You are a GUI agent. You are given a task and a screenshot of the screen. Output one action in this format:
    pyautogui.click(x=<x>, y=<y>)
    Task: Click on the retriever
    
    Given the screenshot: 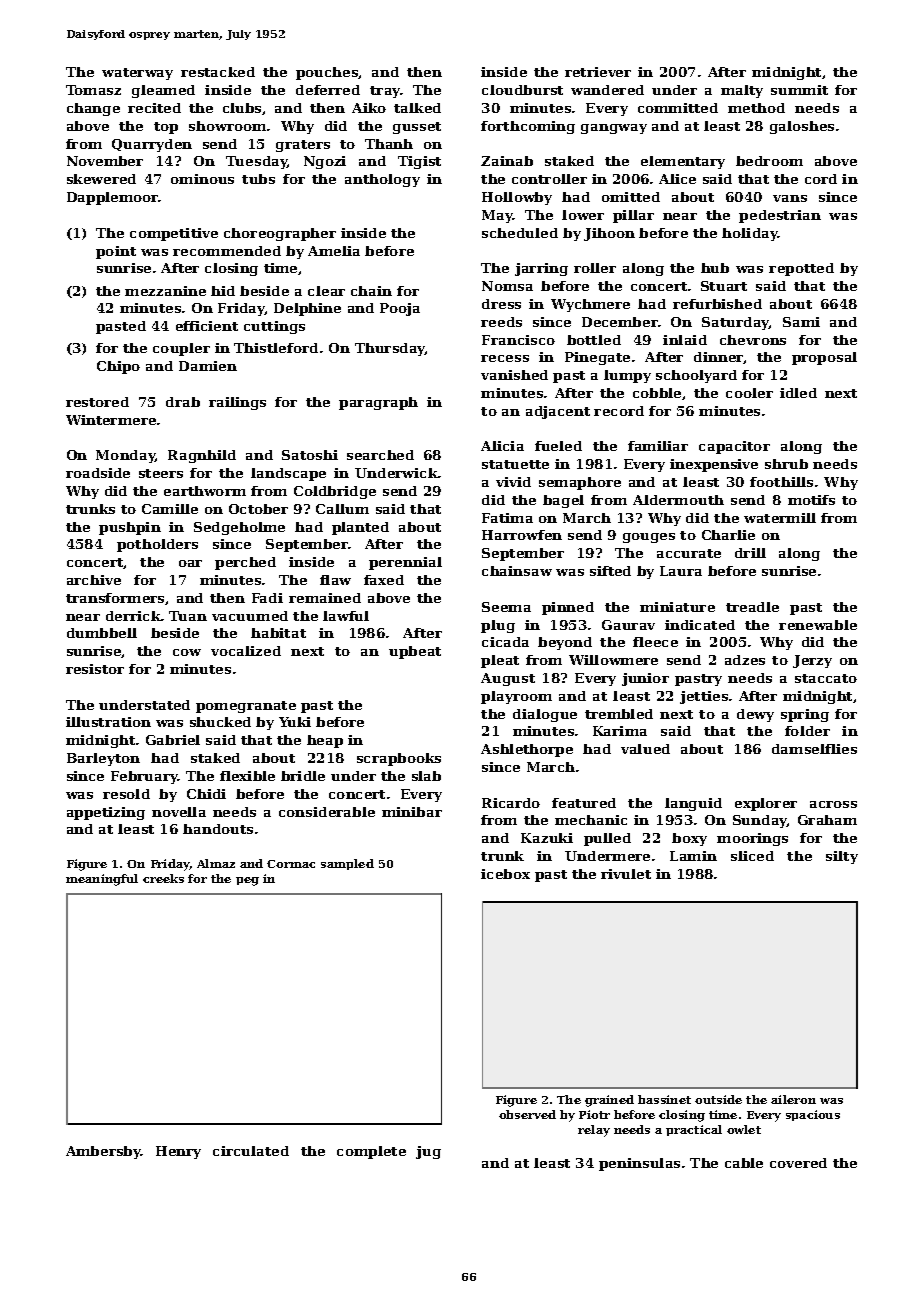 What is the action you would take?
    pyautogui.click(x=598, y=72)
